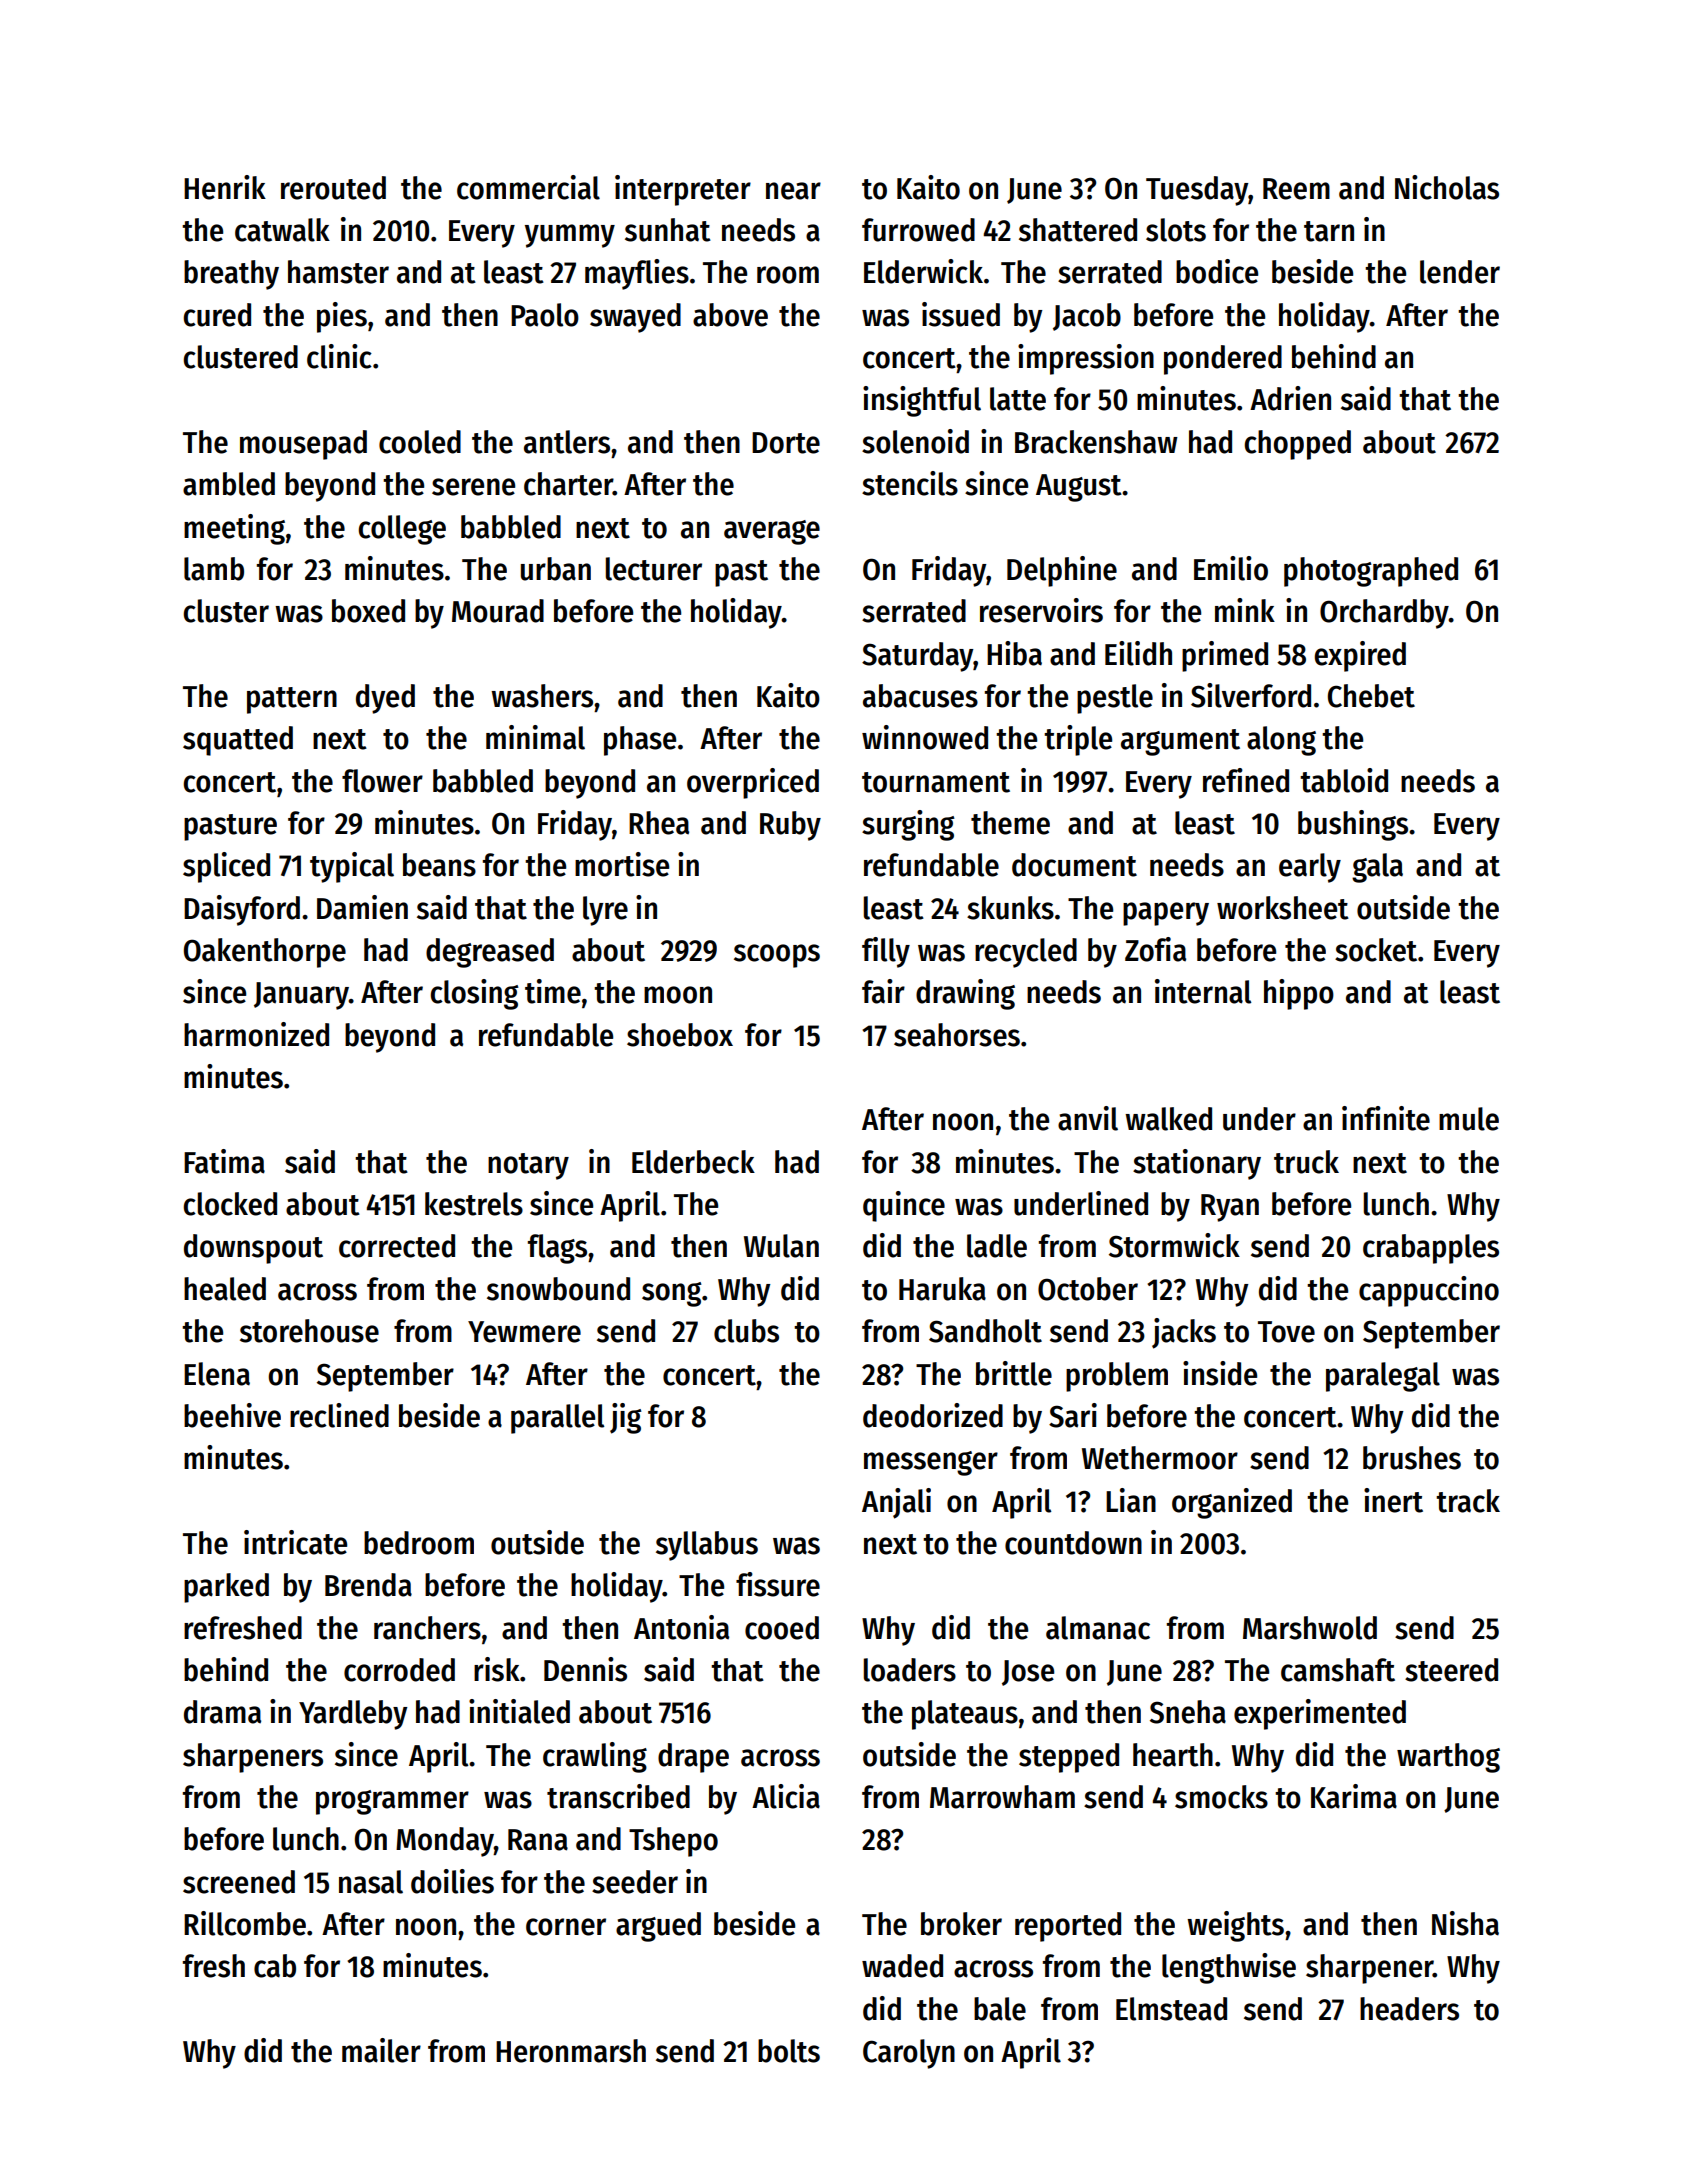 This image has height=2178, width=1683. Describe the element at coordinates (528, 1166) in the image. I see `notary` at that location.
